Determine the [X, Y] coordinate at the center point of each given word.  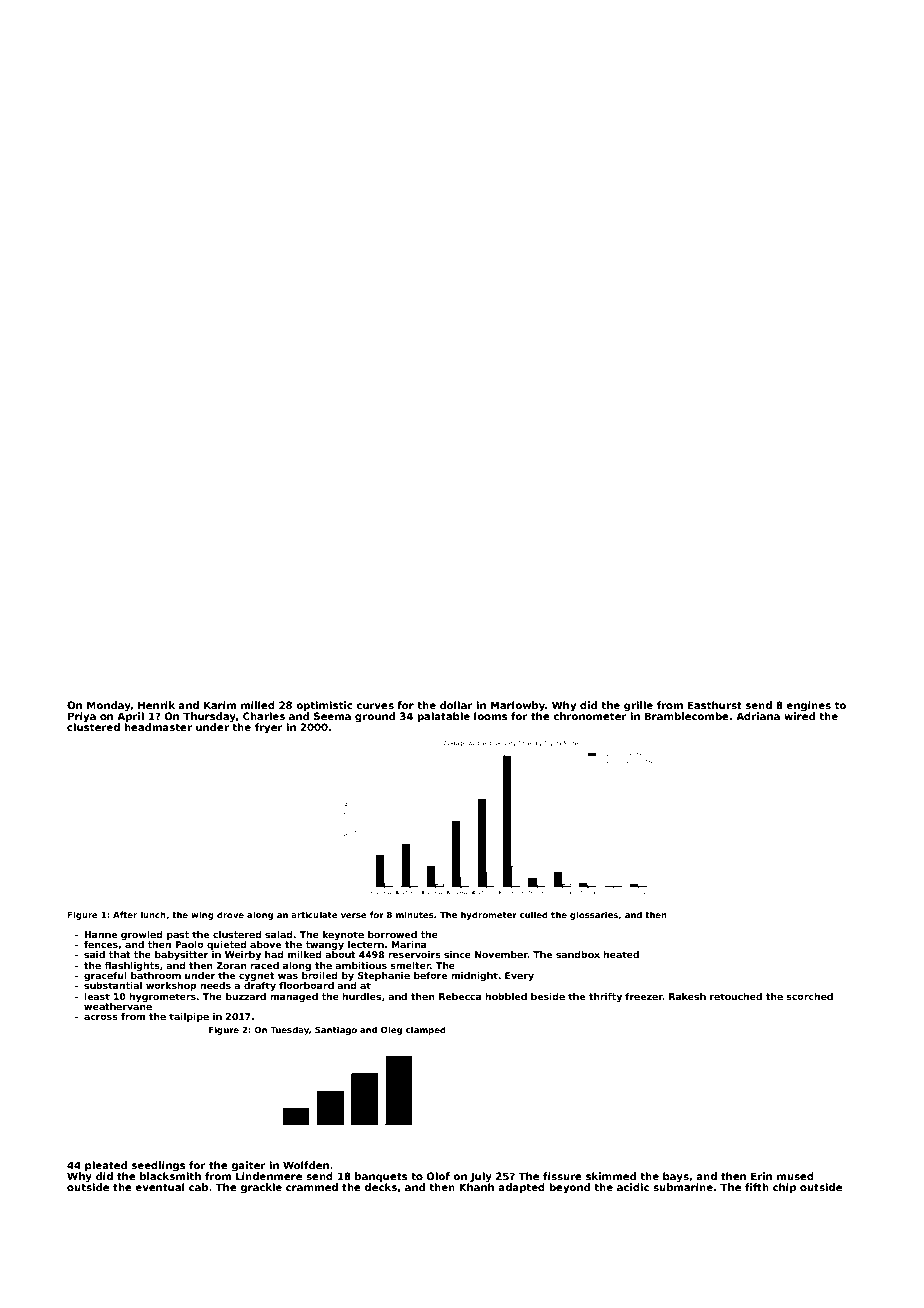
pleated [106, 1166]
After [125, 914]
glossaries [594, 915]
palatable [443, 717]
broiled [320, 975]
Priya [82, 717]
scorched [809, 996]
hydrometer [489, 915]
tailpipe [189, 1017]
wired [799, 716]
